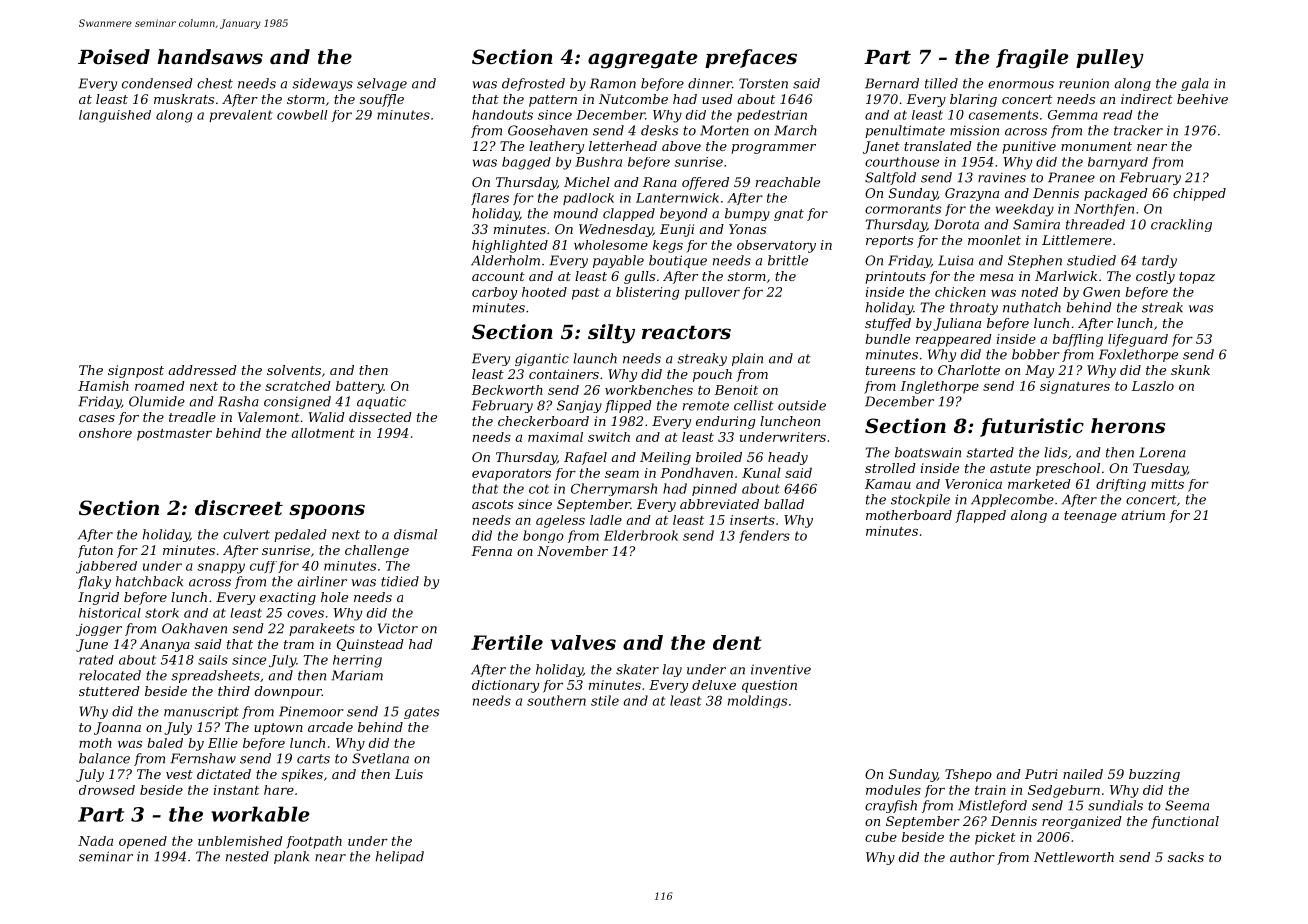 The height and width of the screenshot is (924, 1308). Describe the element at coordinates (893, 790) in the screenshot. I see `modules` at that location.
